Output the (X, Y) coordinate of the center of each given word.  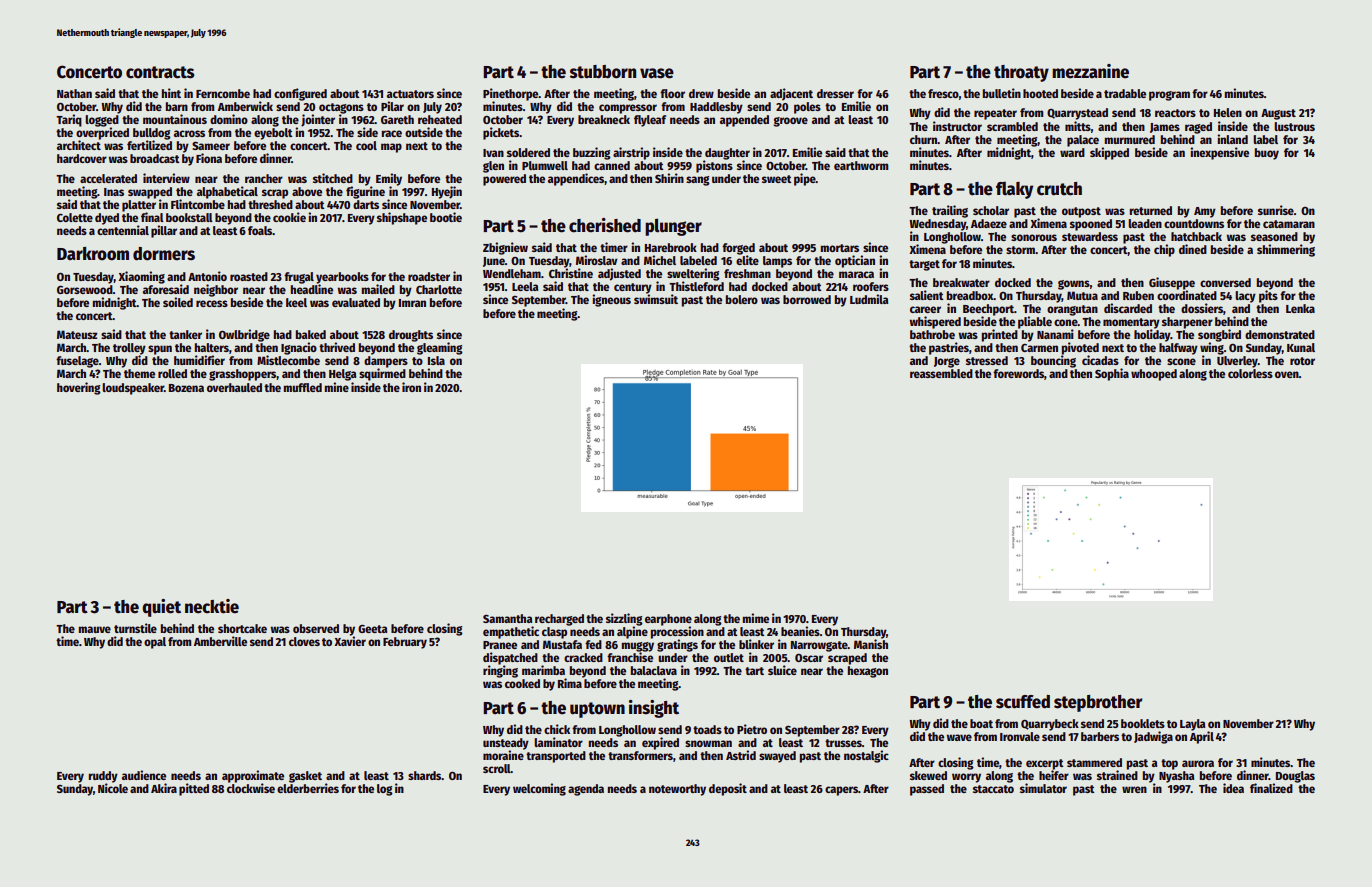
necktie (212, 606)
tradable (1125, 93)
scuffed (1023, 702)
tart (754, 671)
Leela (525, 286)
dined (1193, 249)
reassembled (941, 373)
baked (310, 334)
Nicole (113, 788)
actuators (410, 94)
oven (1287, 374)
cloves (304, 641)
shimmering (1286, 250)
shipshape (402, 218)
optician (855, 261)
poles (807, 108)
